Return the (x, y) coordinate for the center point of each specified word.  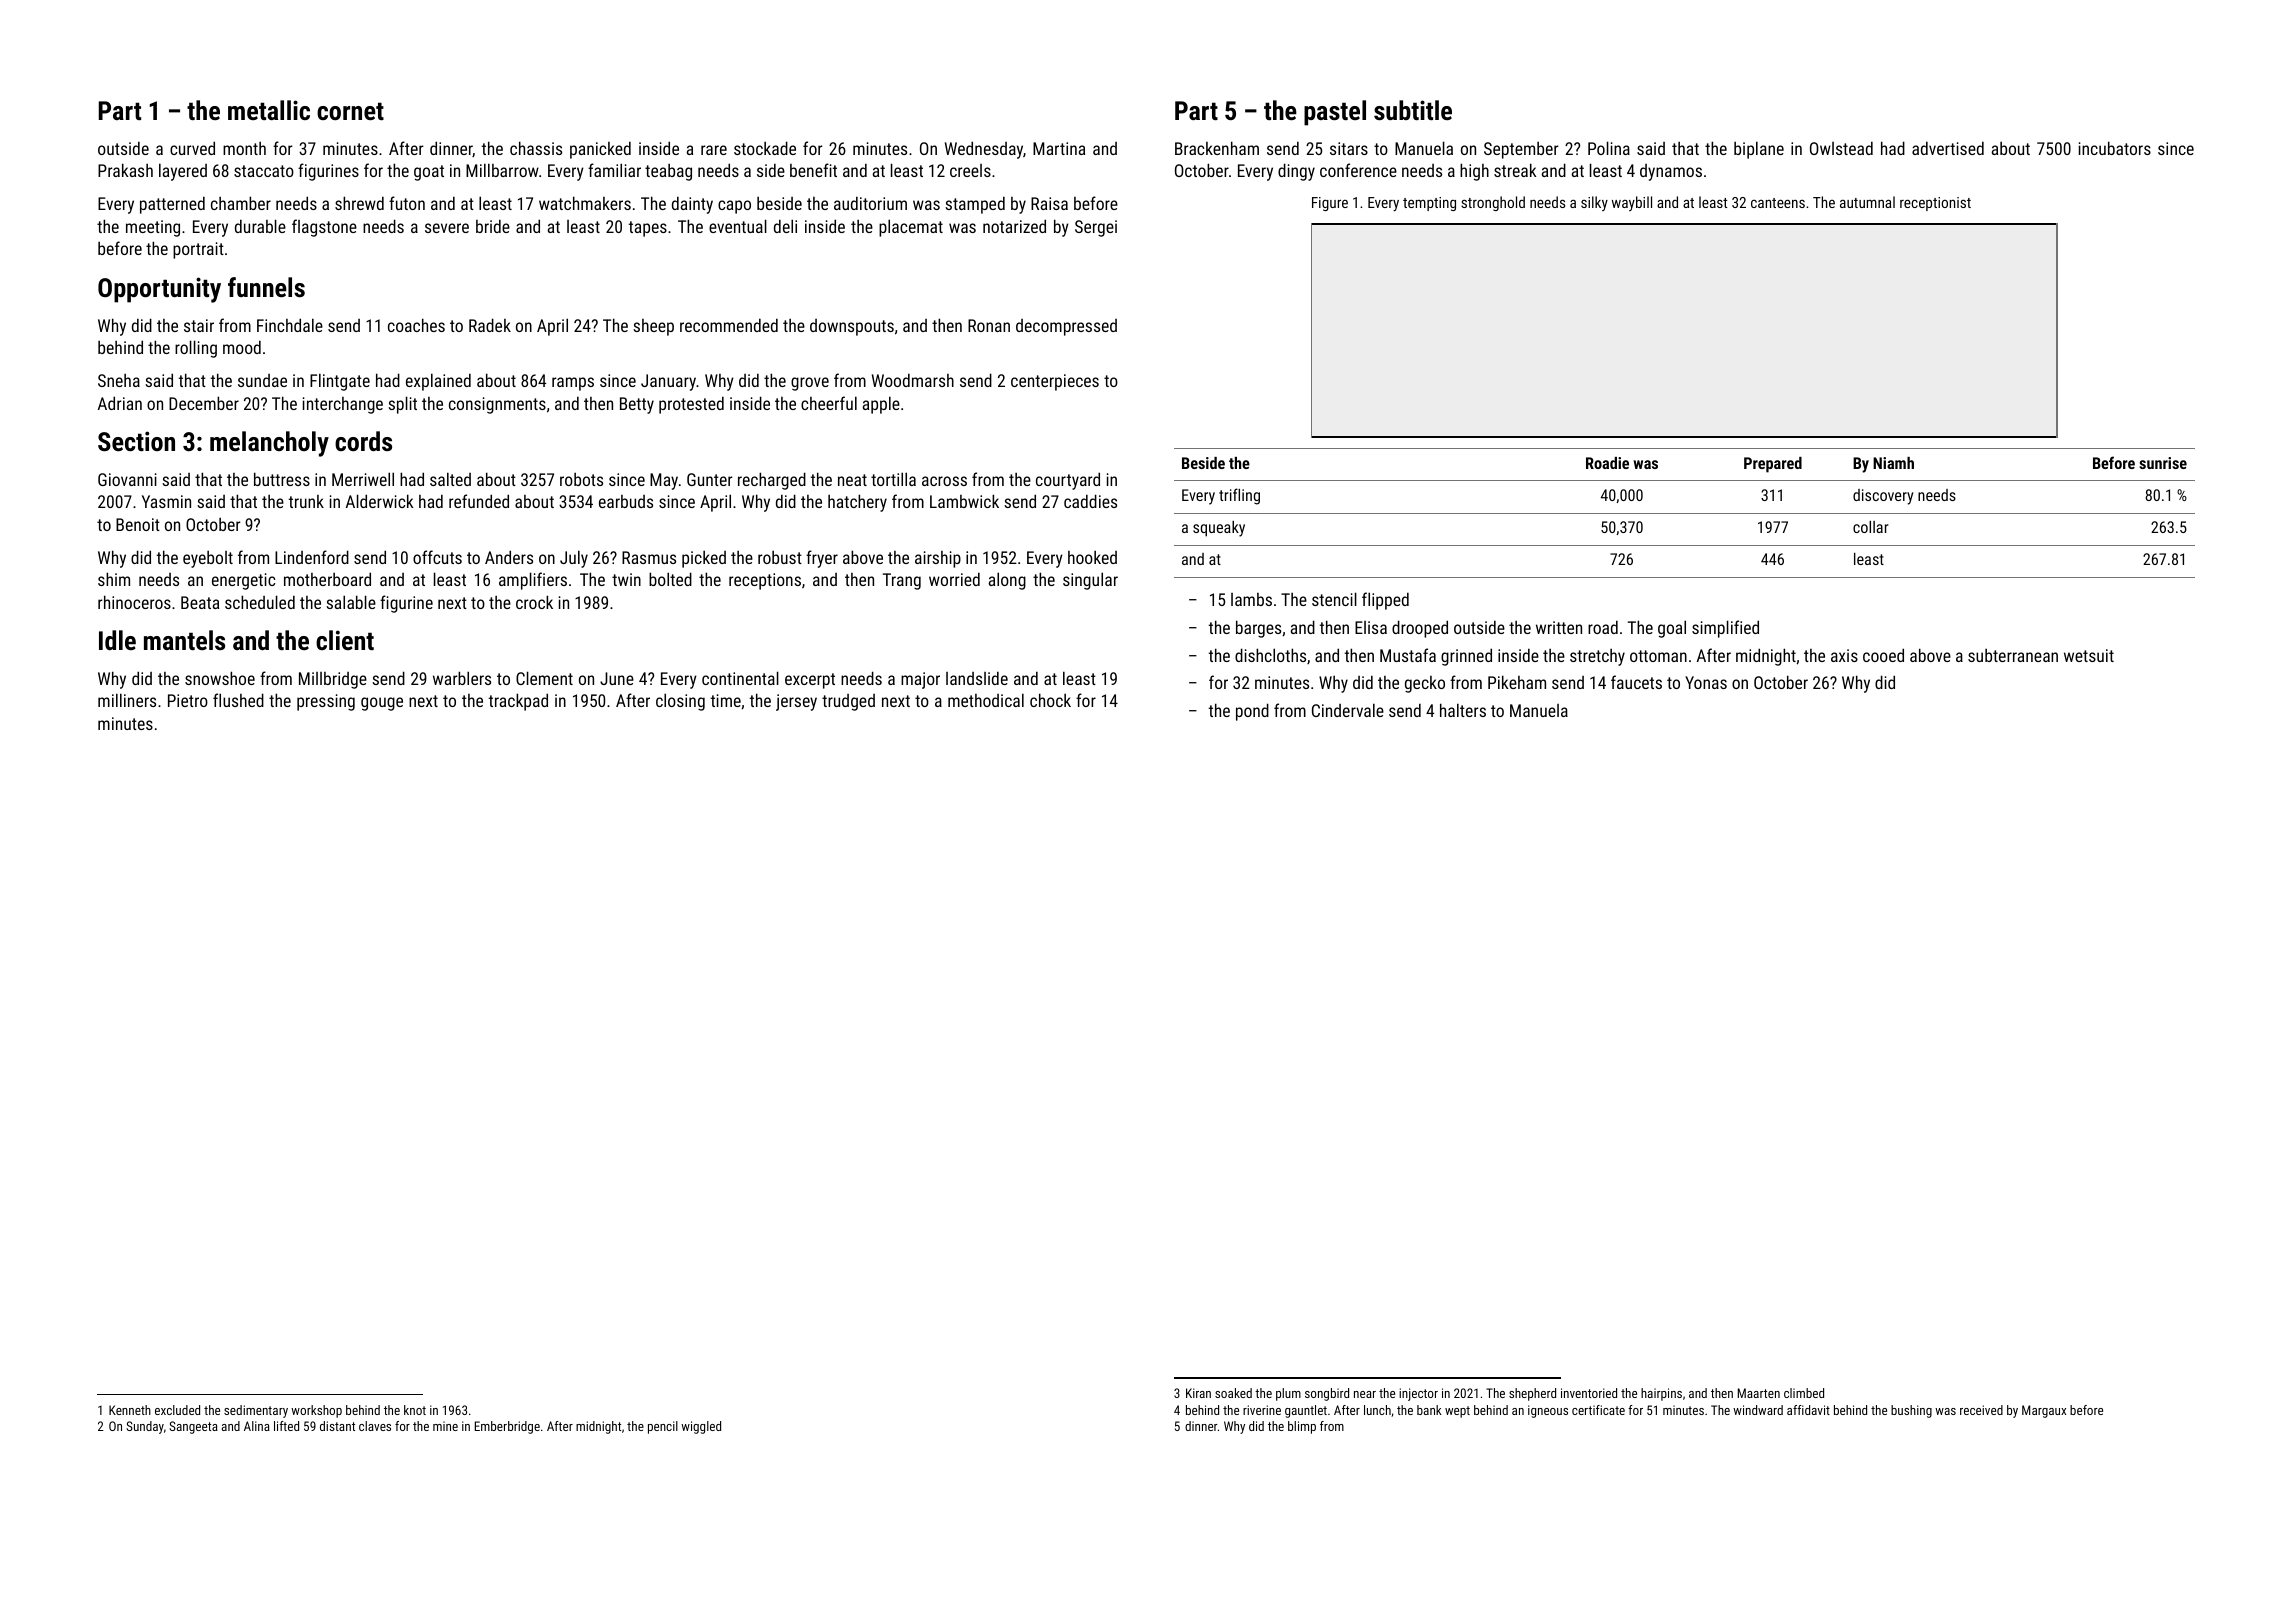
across (944, 481)
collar (1871, 527)
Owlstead (1841, 148)
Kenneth (130, 1410)
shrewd (359, 203)
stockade (765, 148)
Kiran (1198, 1393)
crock (534, 602)
